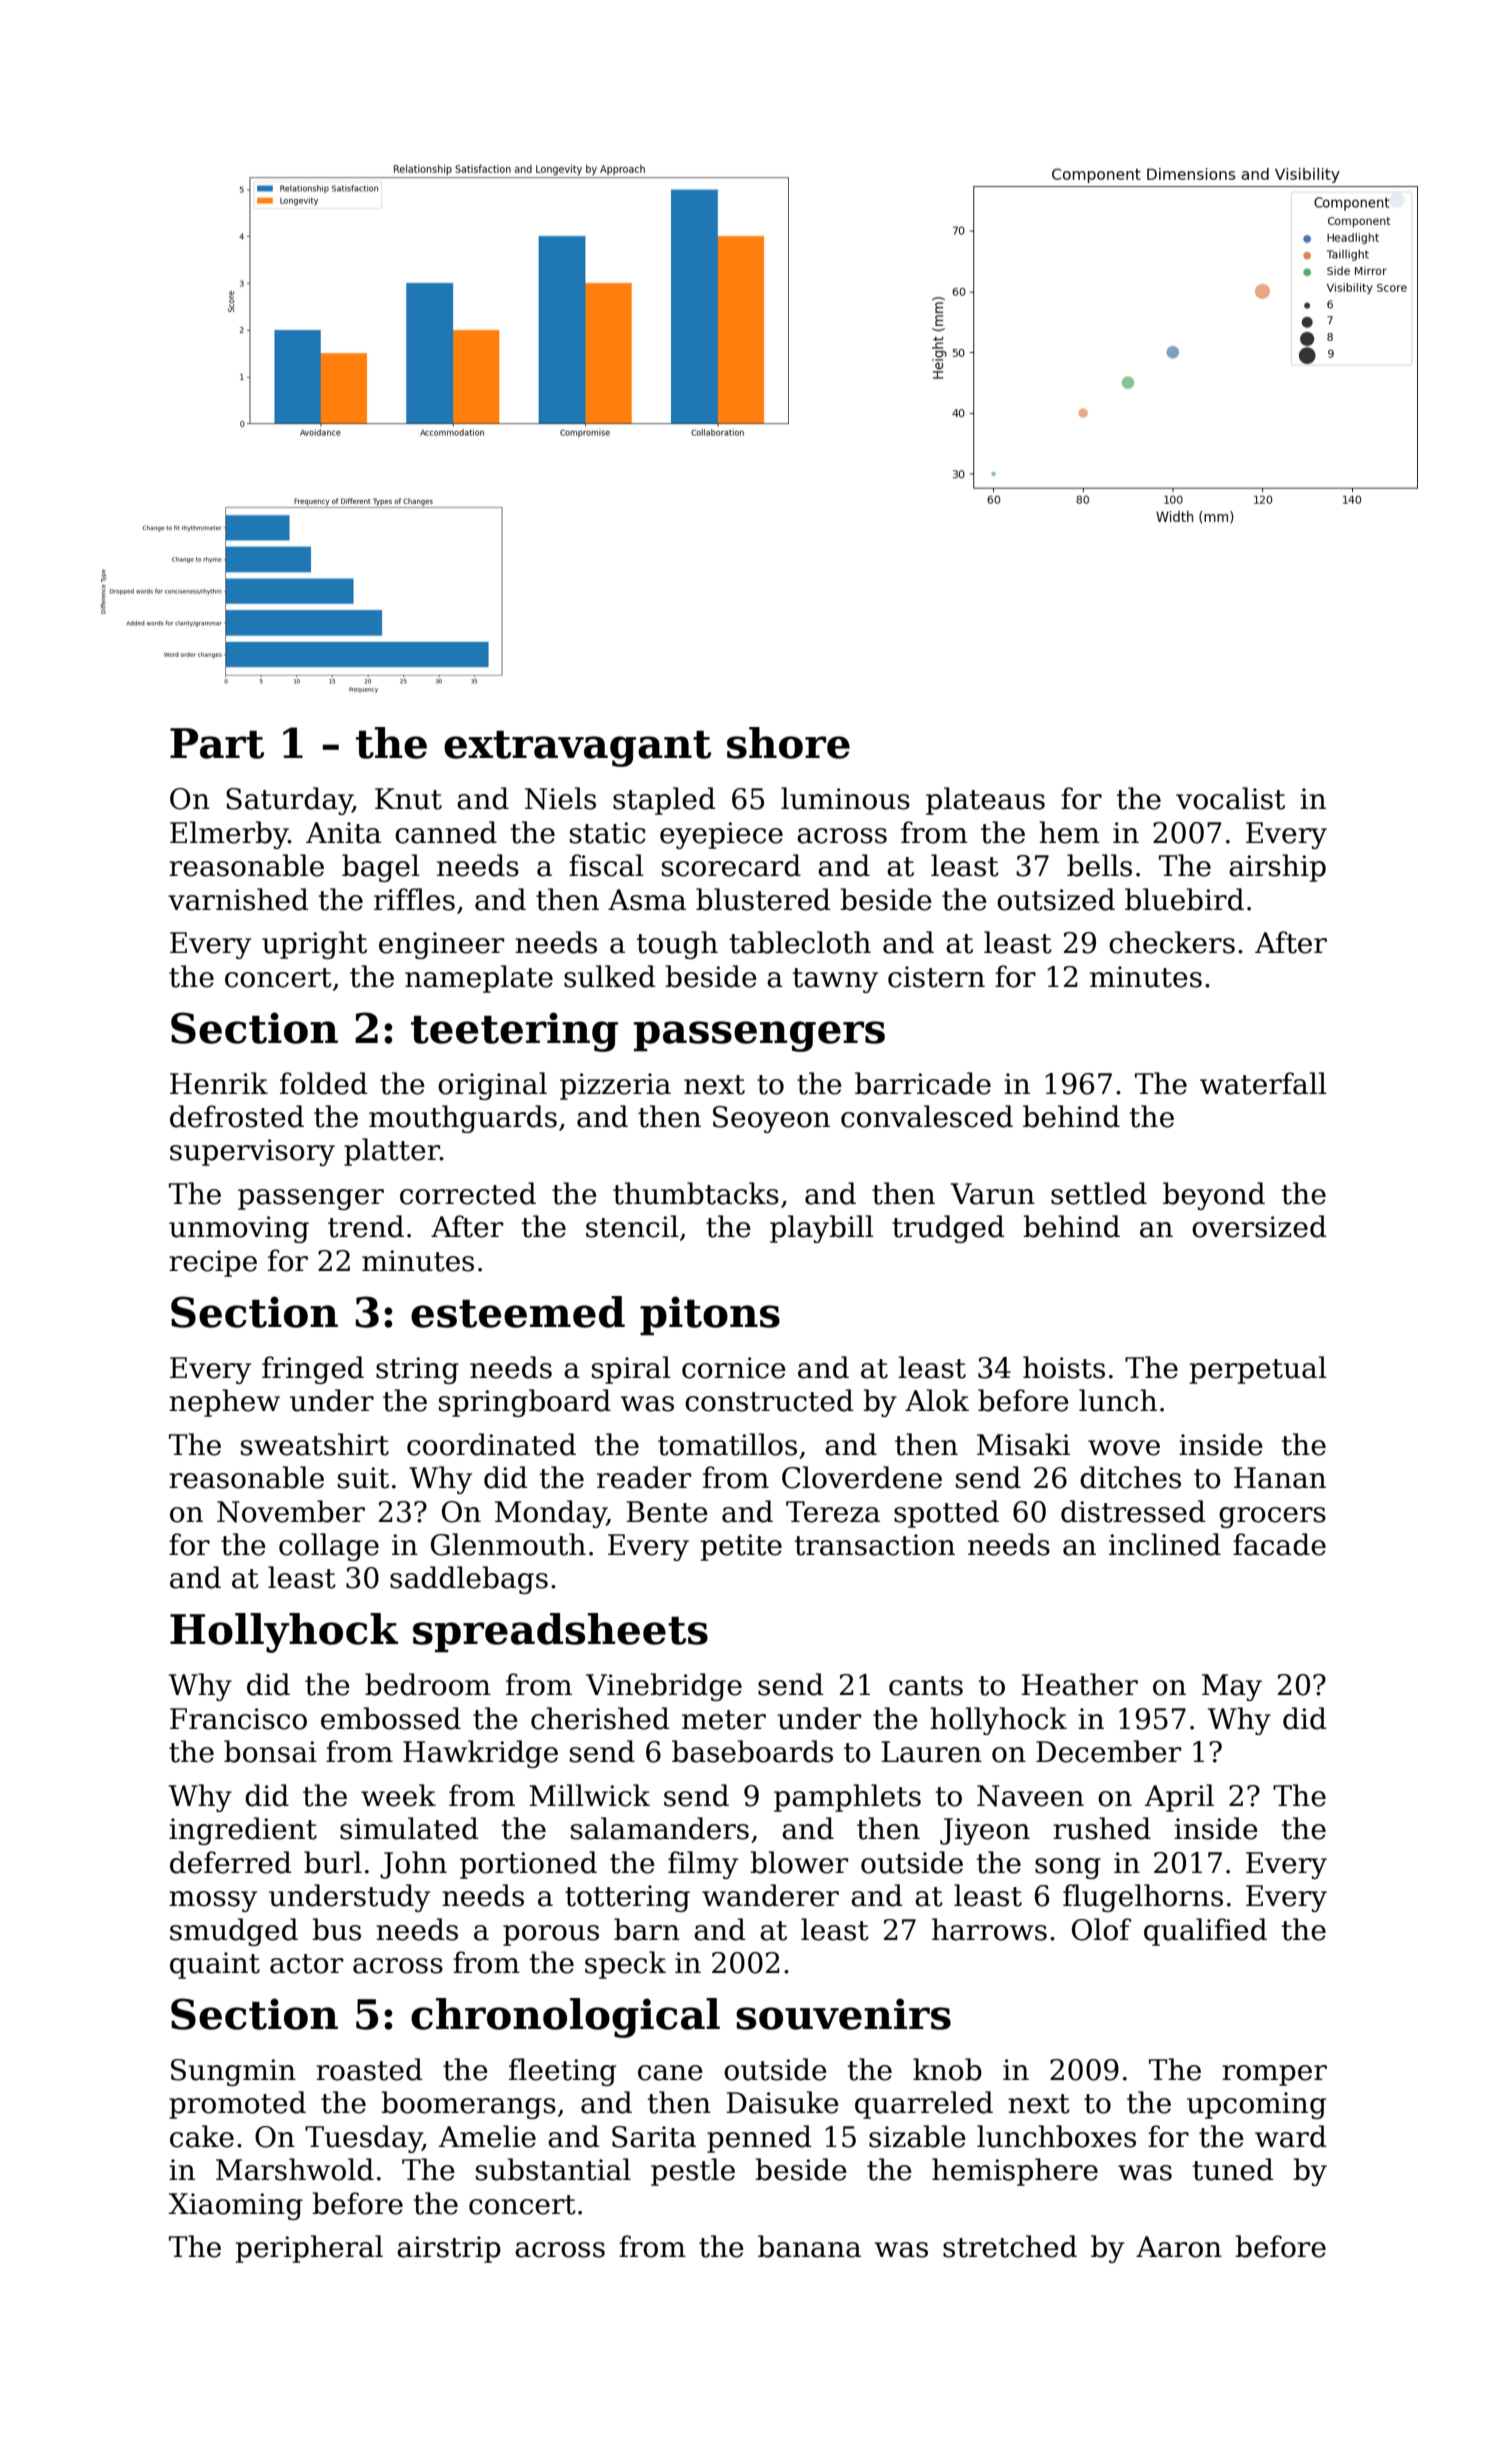  What do you see at coordinates (229, 835) in the page?
I see `Elmerby` at bounding box center [229, 835].
